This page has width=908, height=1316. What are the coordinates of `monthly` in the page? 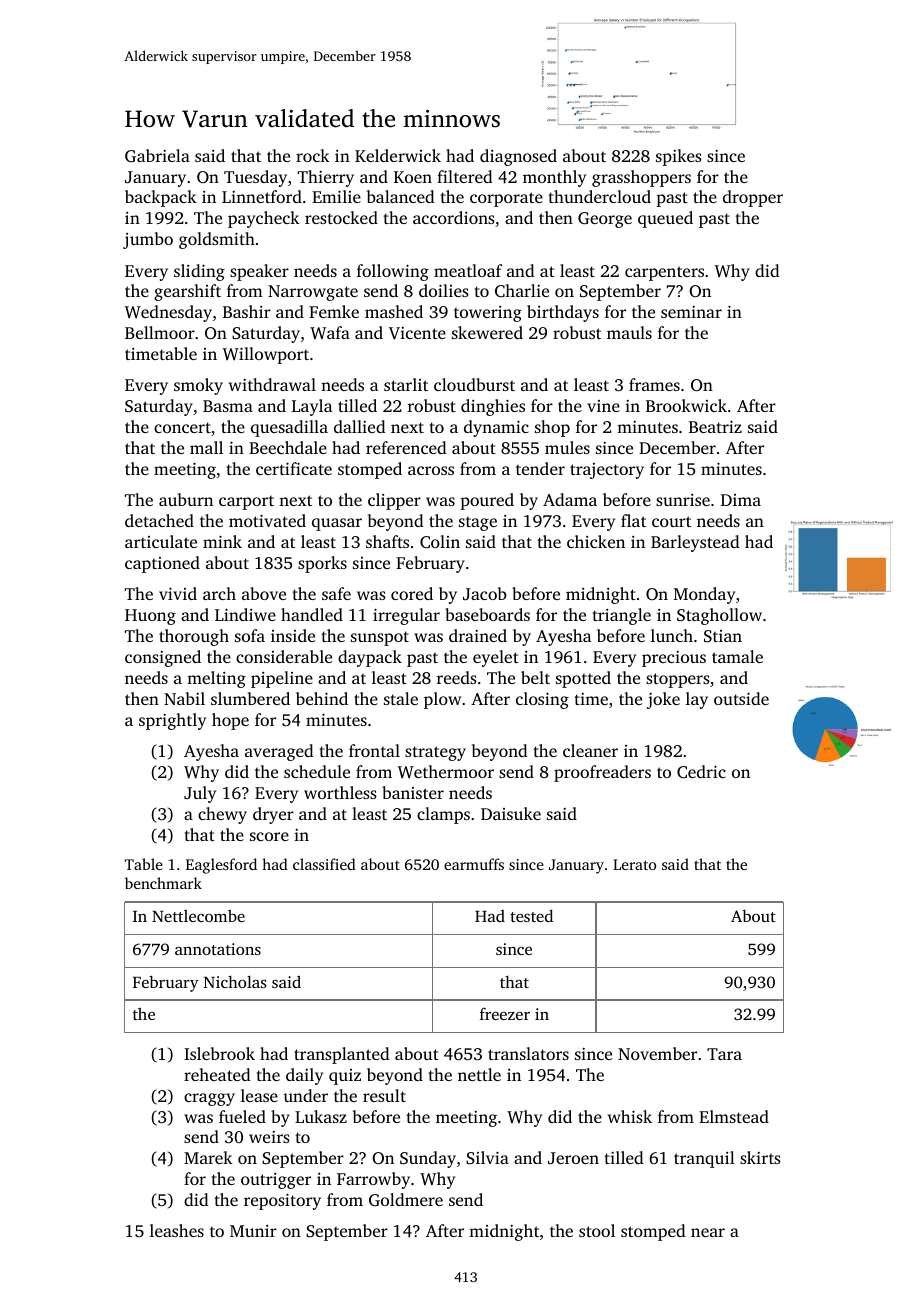 It's located at (554, 178).
